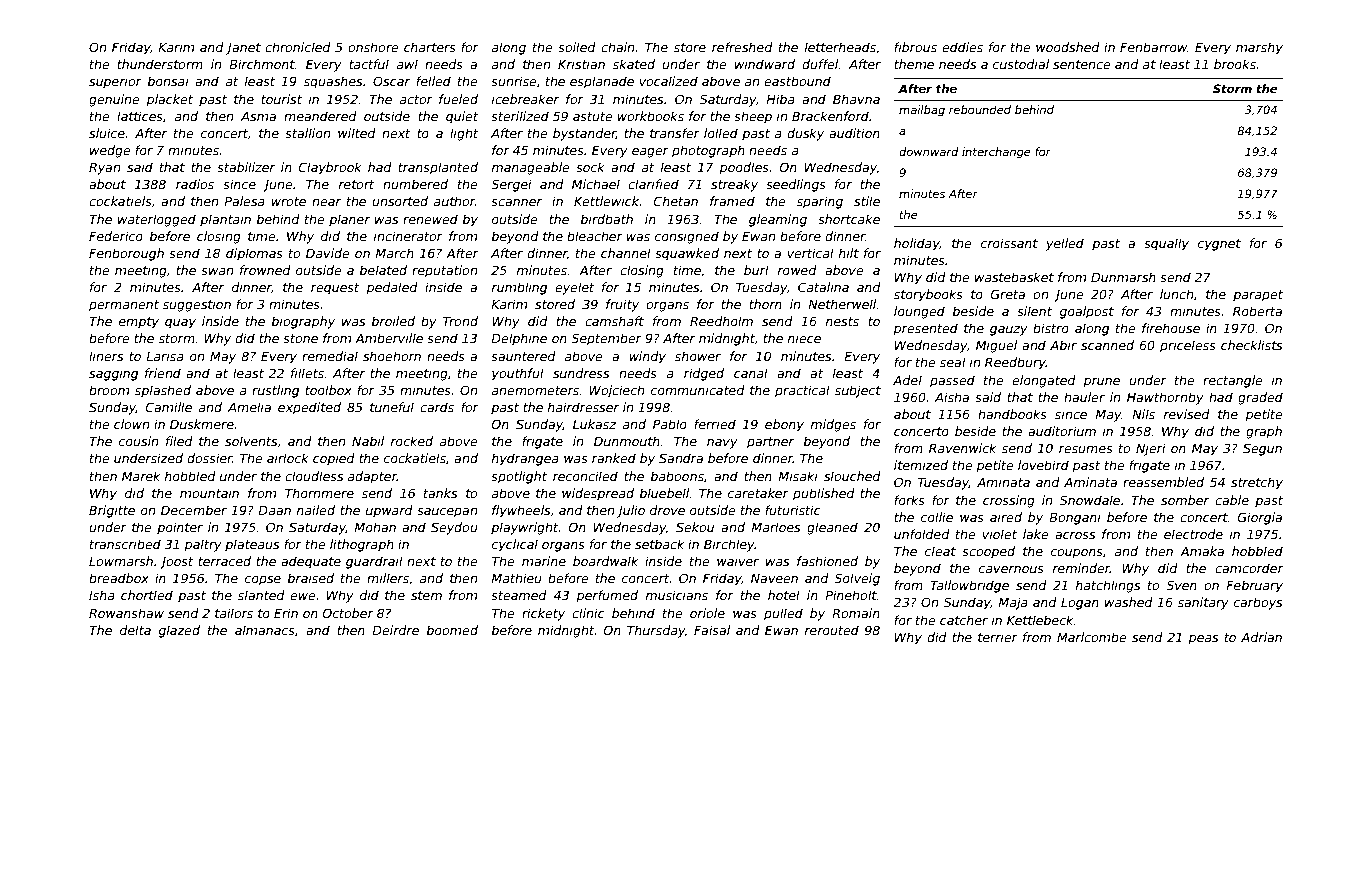  What do you see at coordinates (614, 321) in the screenshot?
I see `camshaft` at bounding box center [614, 321].
